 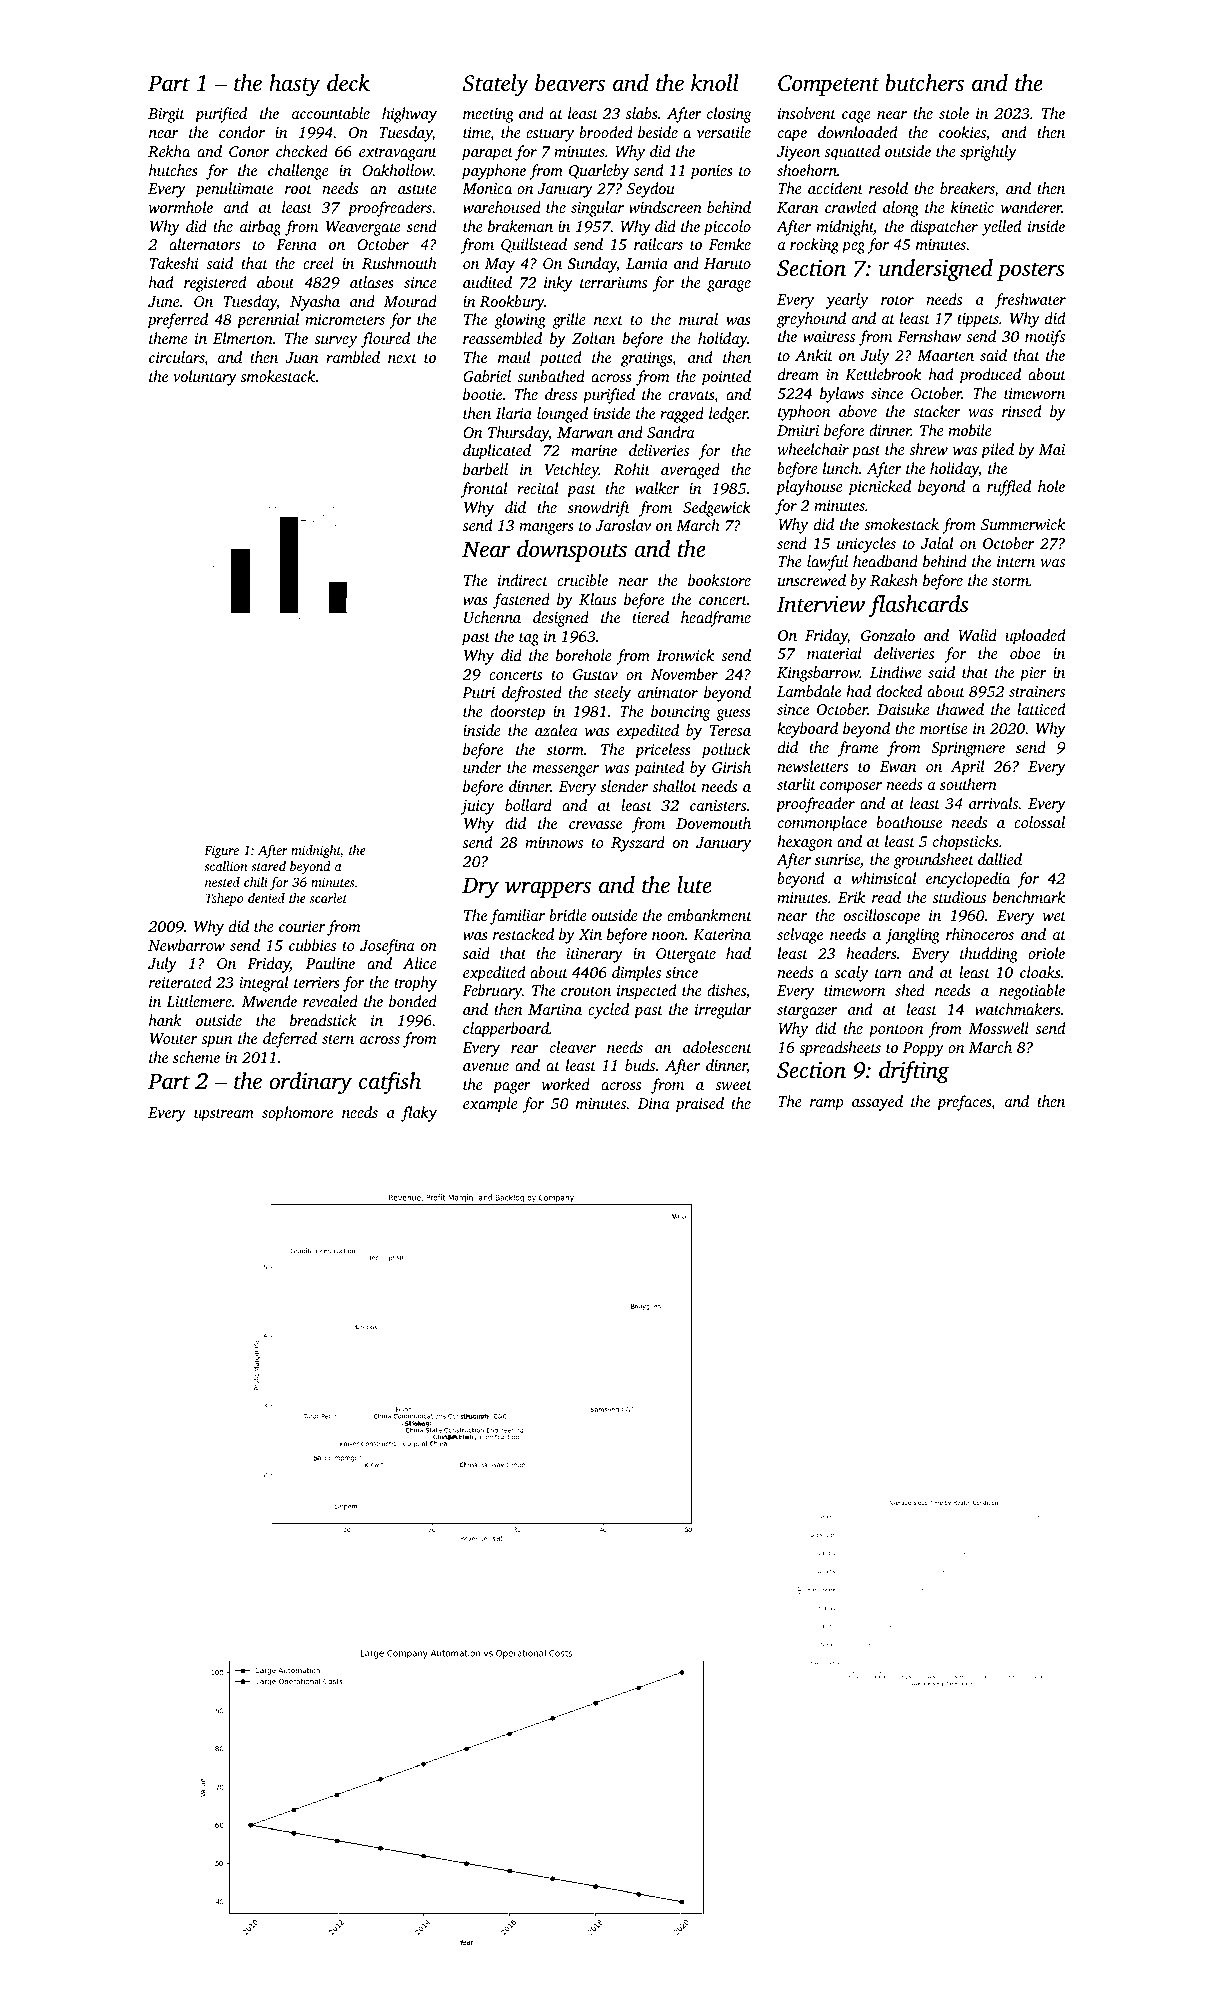 What do you see at coordinates (606, 132) in the screenshot?
I see `brooded` at bounding box center [606, 132].
